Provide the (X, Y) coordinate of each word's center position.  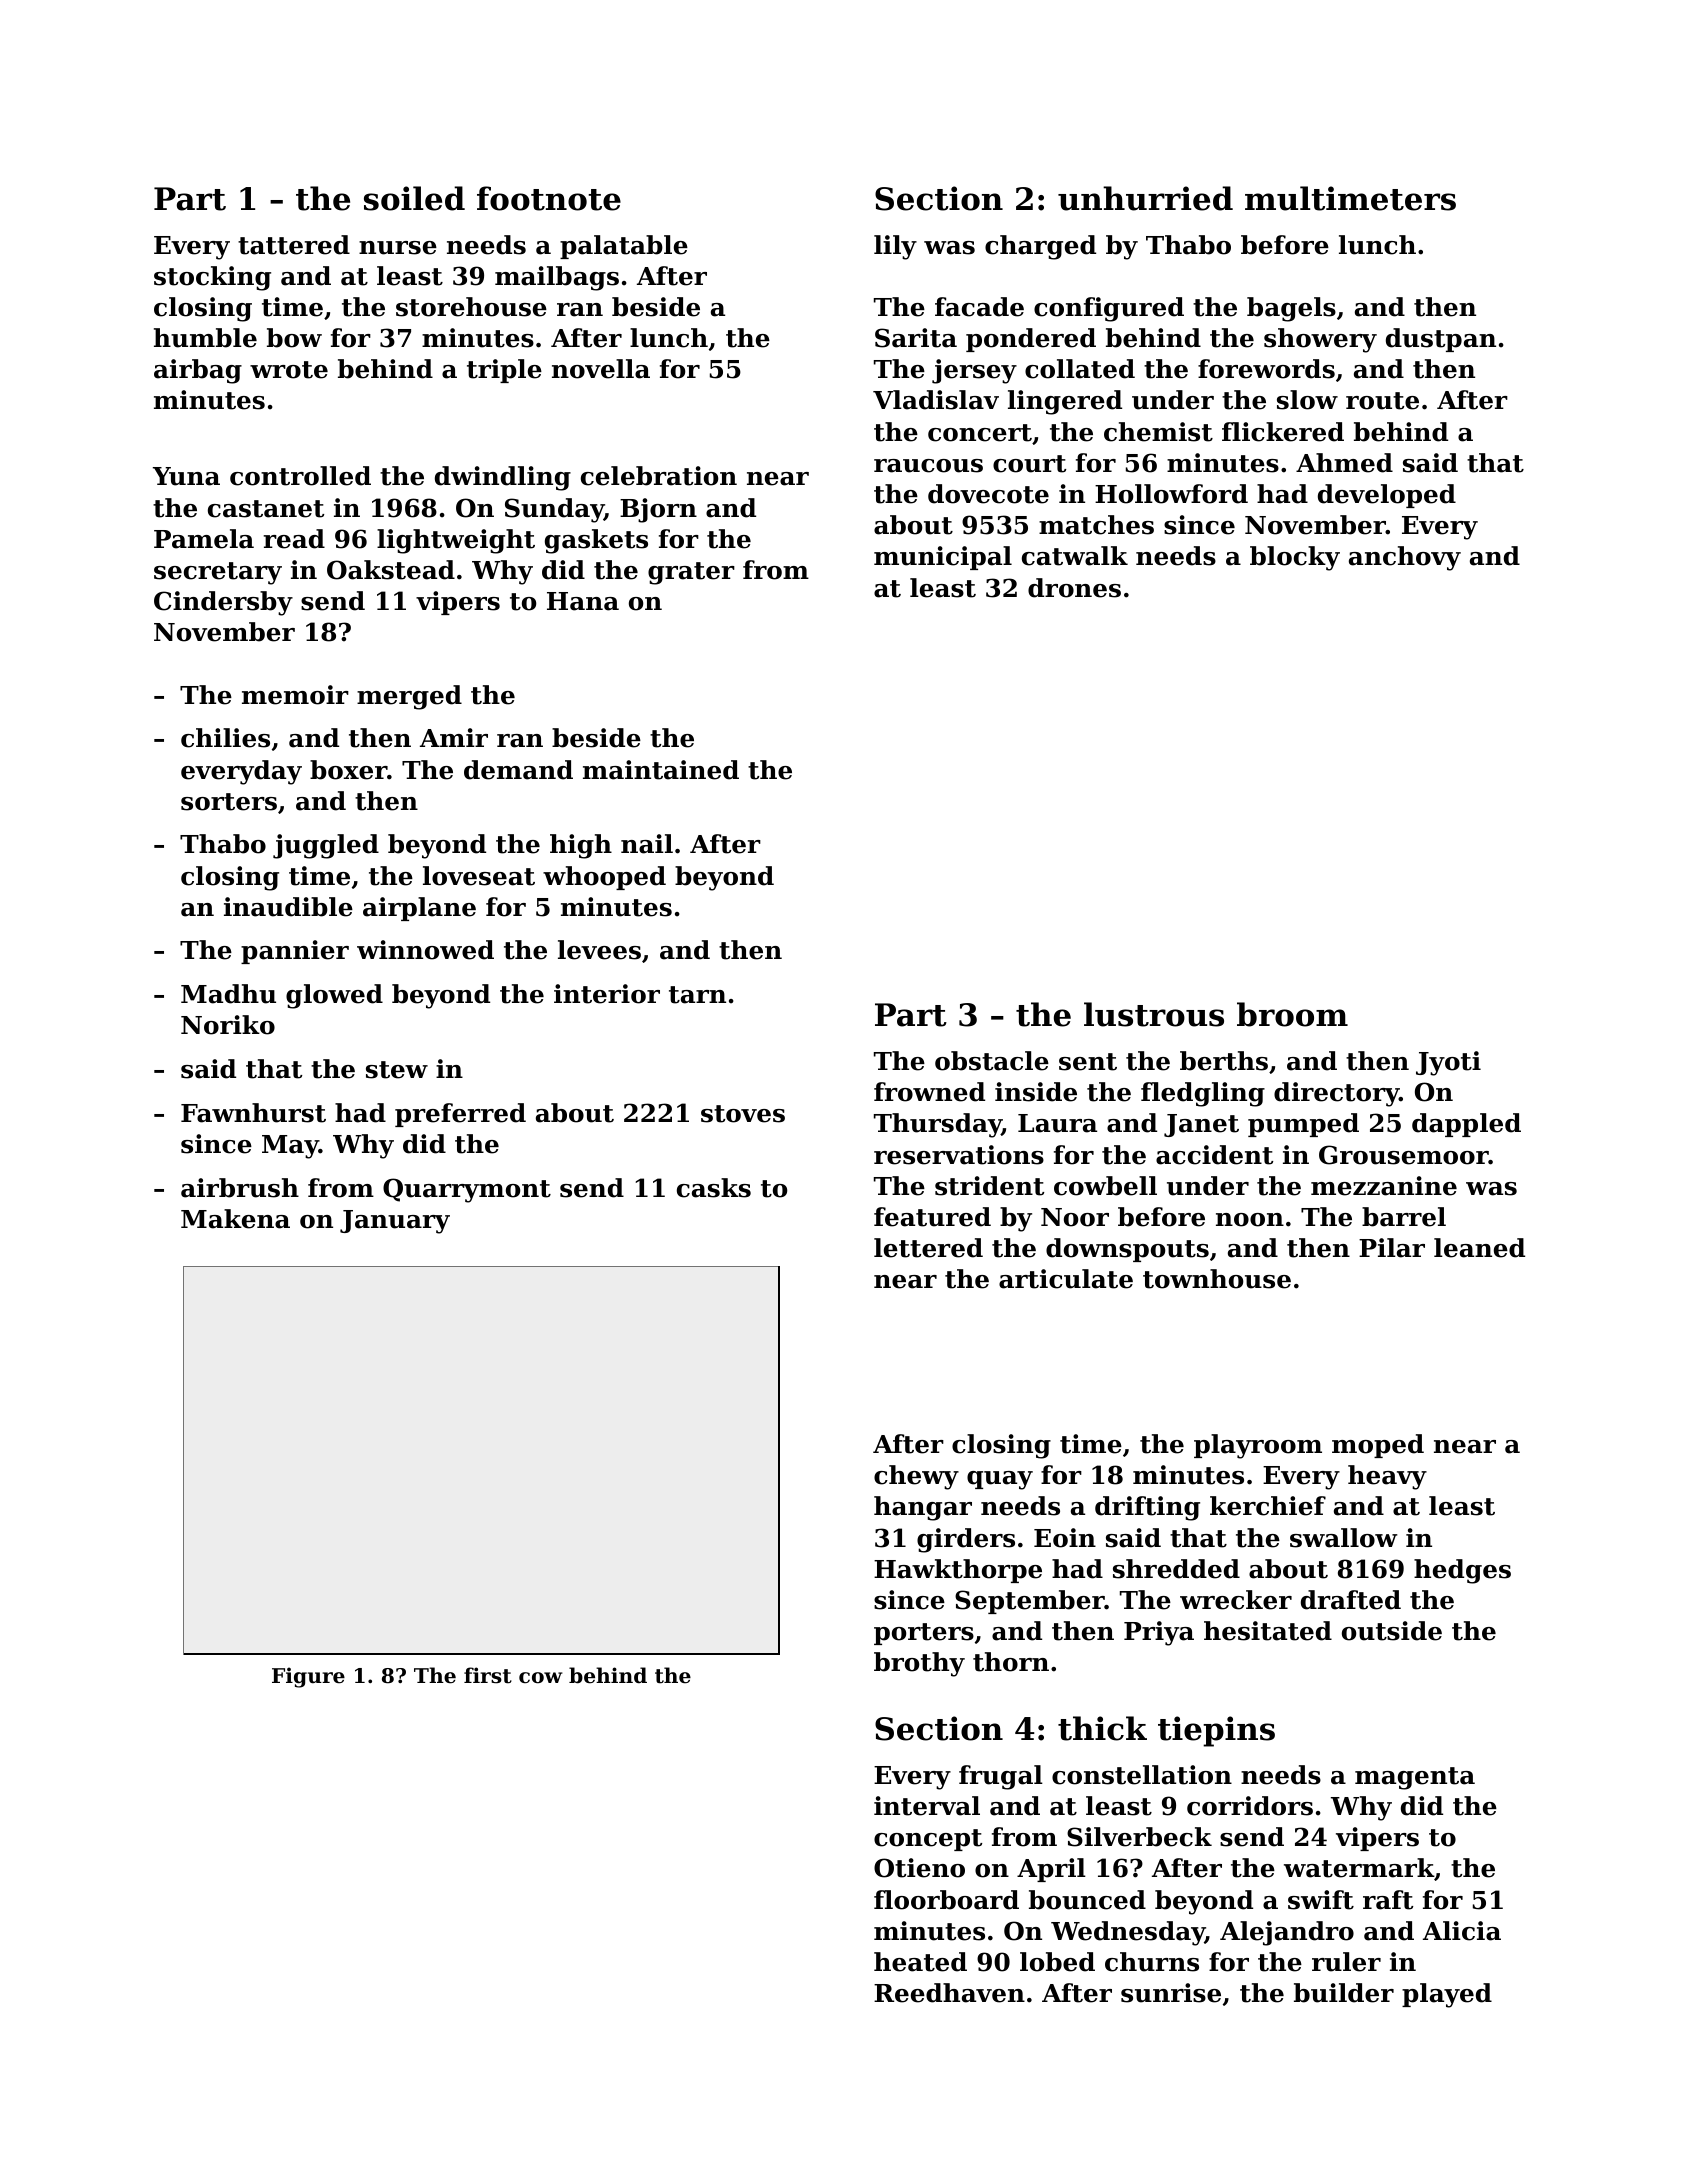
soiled (414, 198)
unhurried (1145, 198)
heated (920, 1962)
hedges (1462, 1571)
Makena (235, 1219)
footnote (549, 198)
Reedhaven (949, 1993)
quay (1000, 1480)
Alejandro (1287, 1933)
